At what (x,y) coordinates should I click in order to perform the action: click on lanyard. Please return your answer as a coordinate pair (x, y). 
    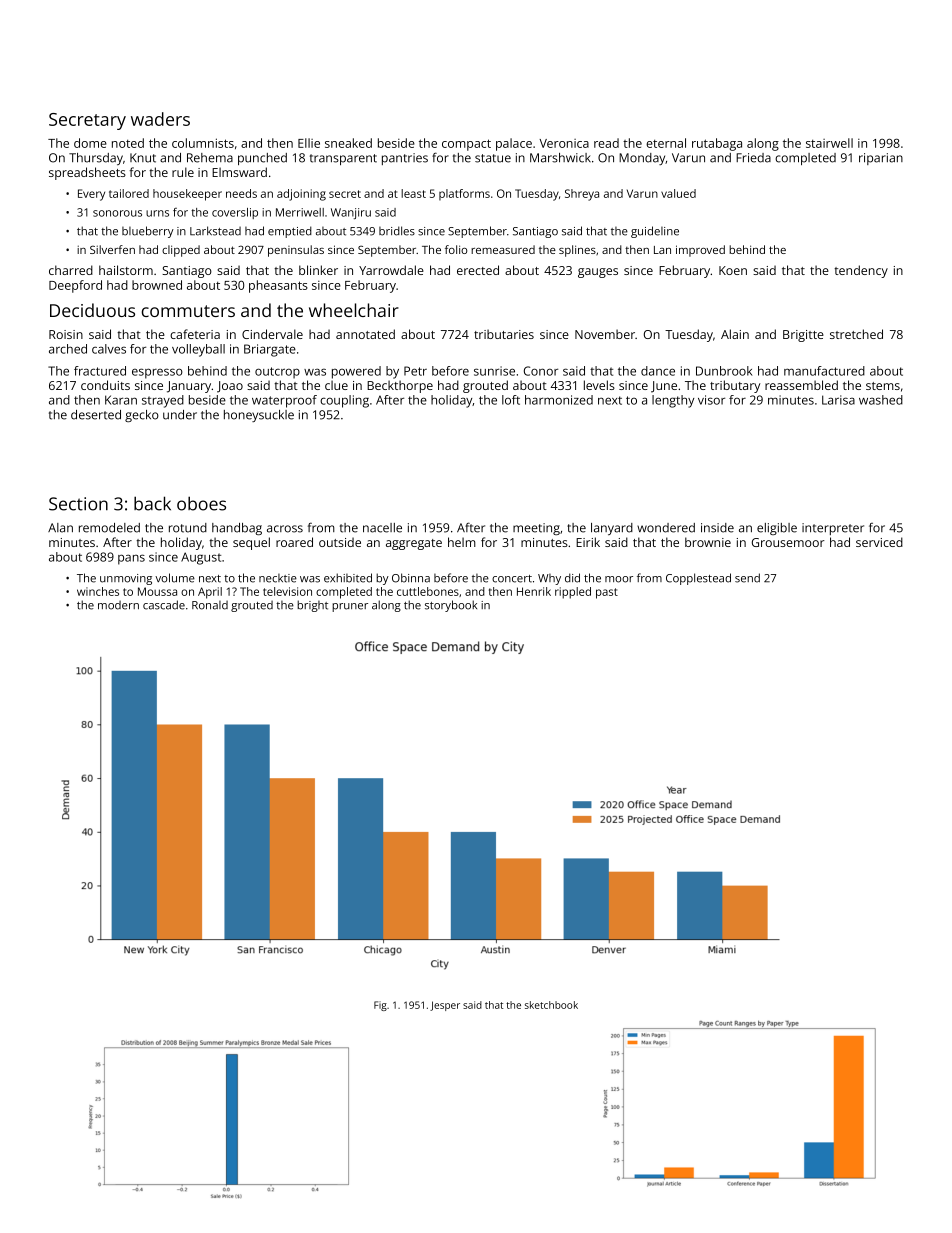
    Looking at the image, I should click on (612, 529).
